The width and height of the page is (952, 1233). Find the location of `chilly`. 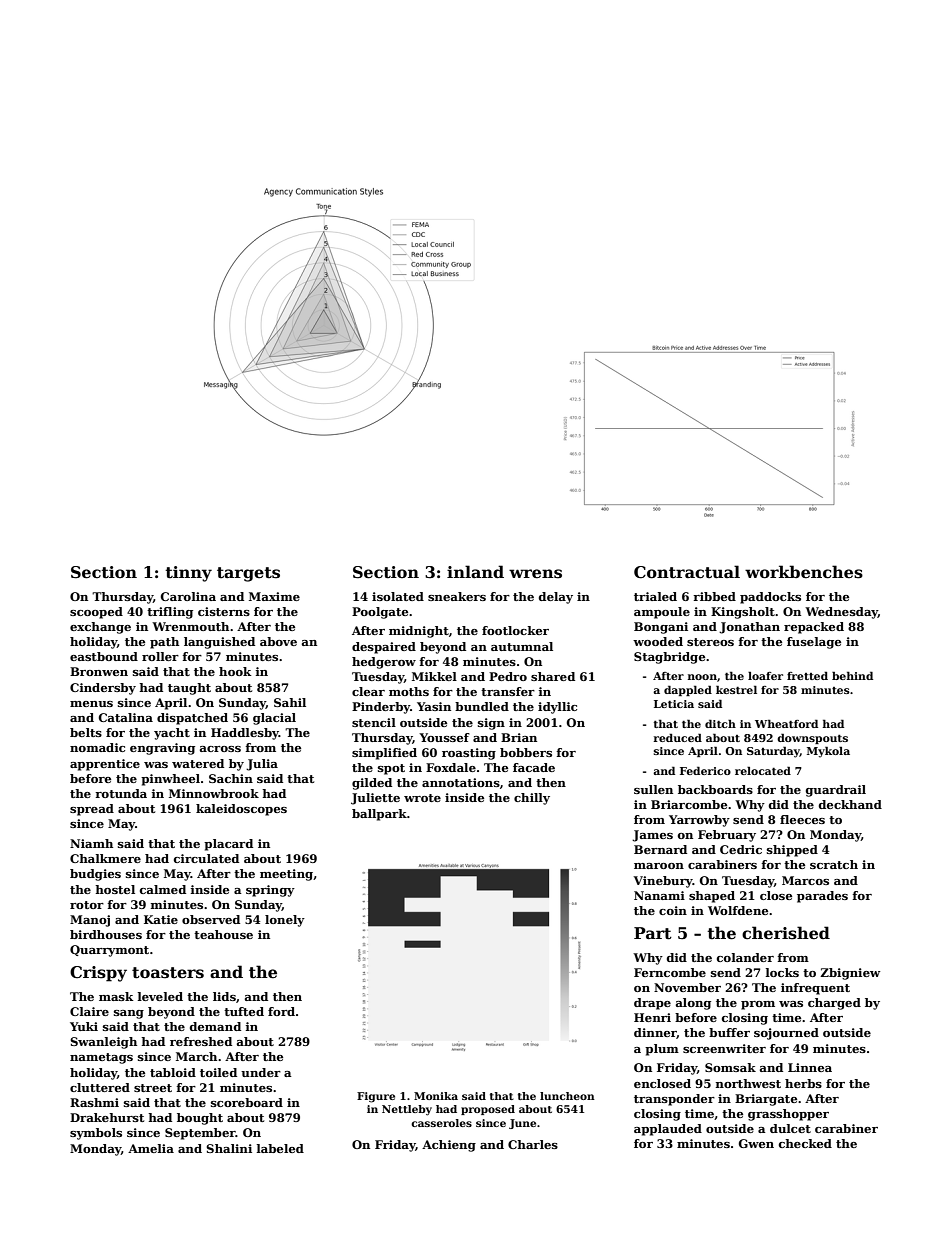

chilly is located at coordinates (532, 799).
